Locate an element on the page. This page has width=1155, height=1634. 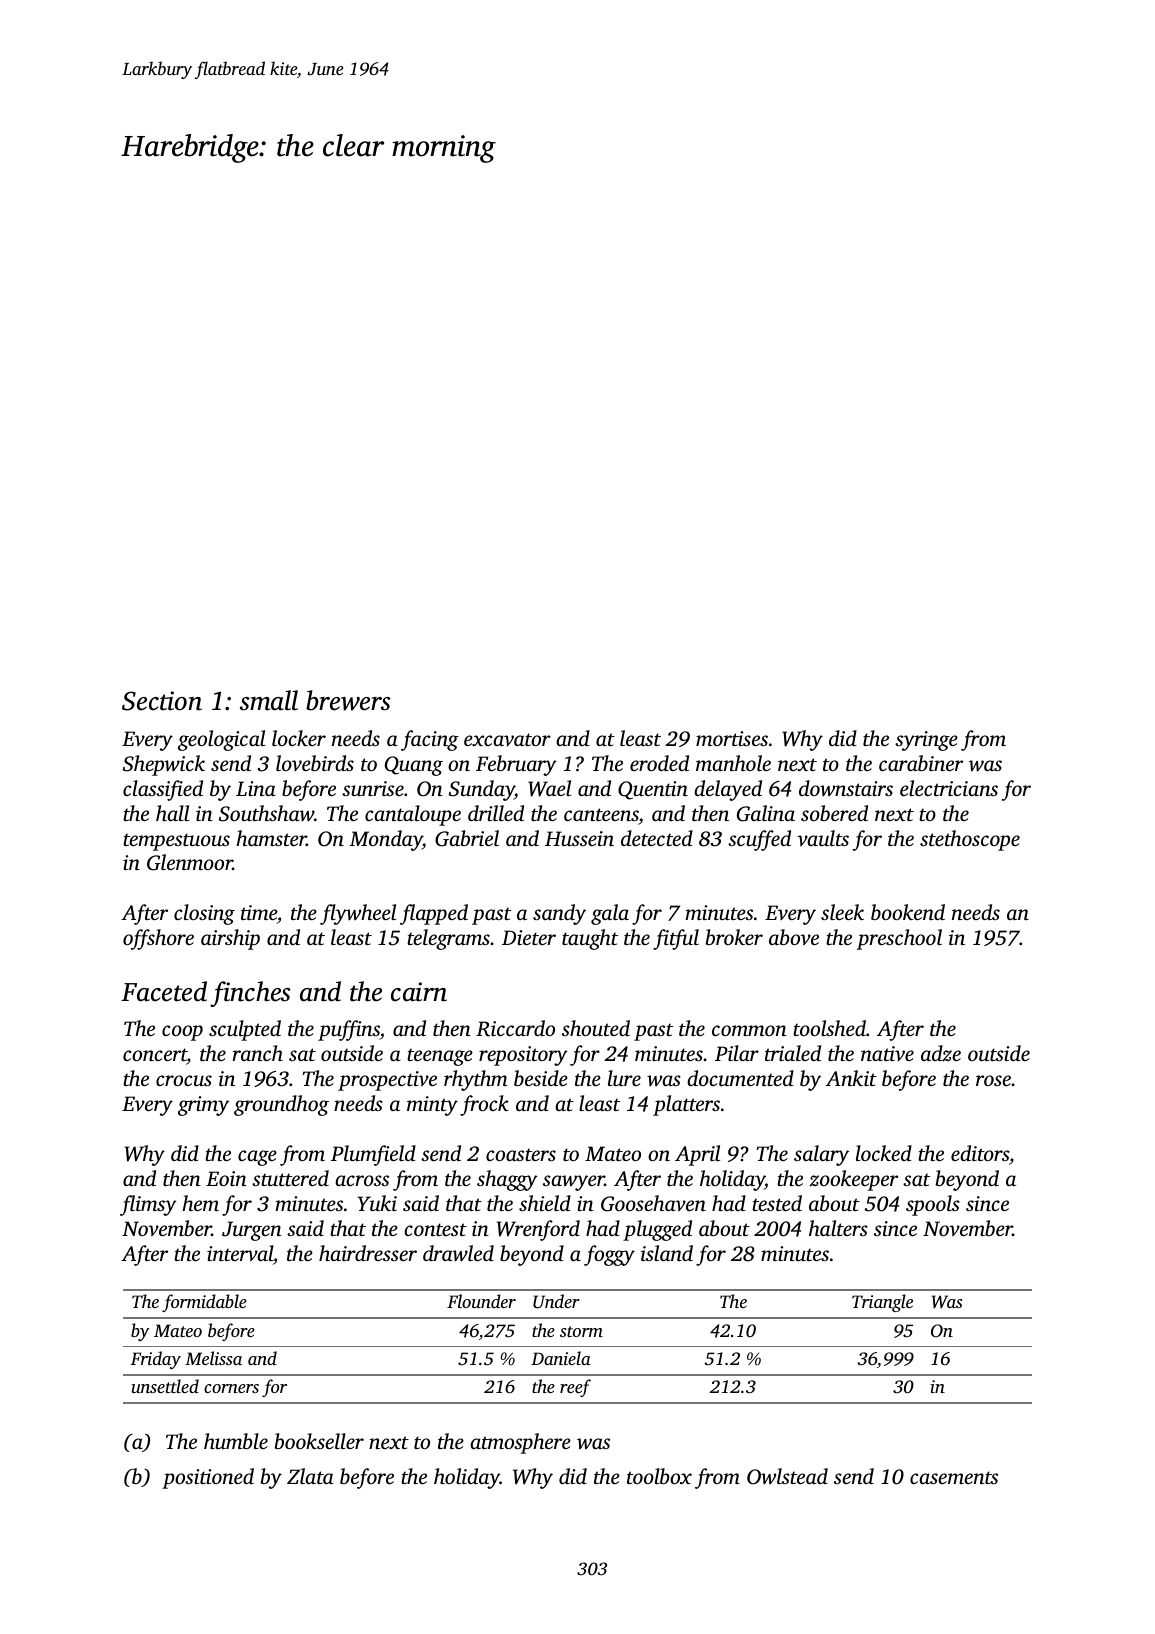
lovebirds is located at coordinates (315, 763).
